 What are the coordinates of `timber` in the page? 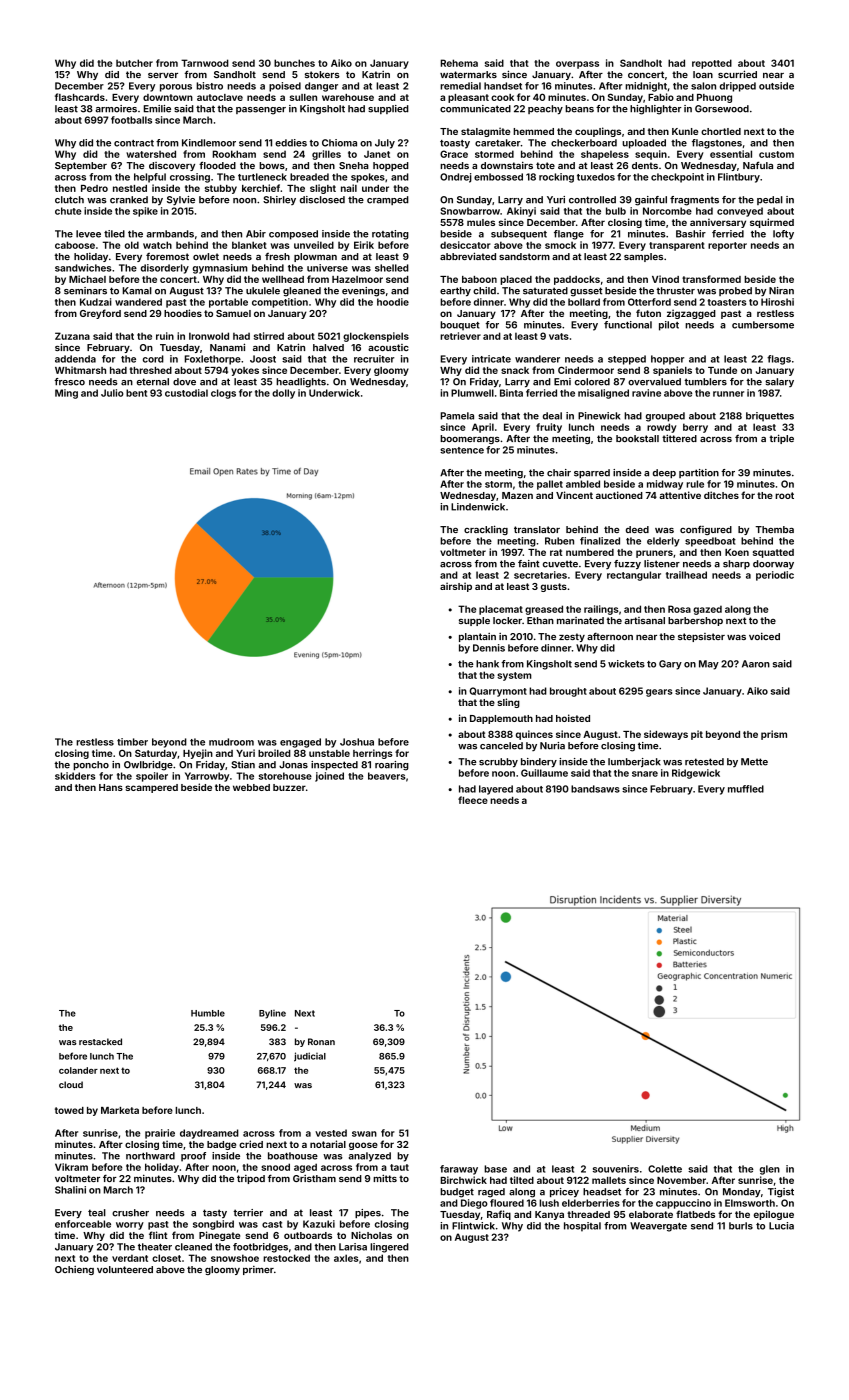 It's located at (132, 742).
